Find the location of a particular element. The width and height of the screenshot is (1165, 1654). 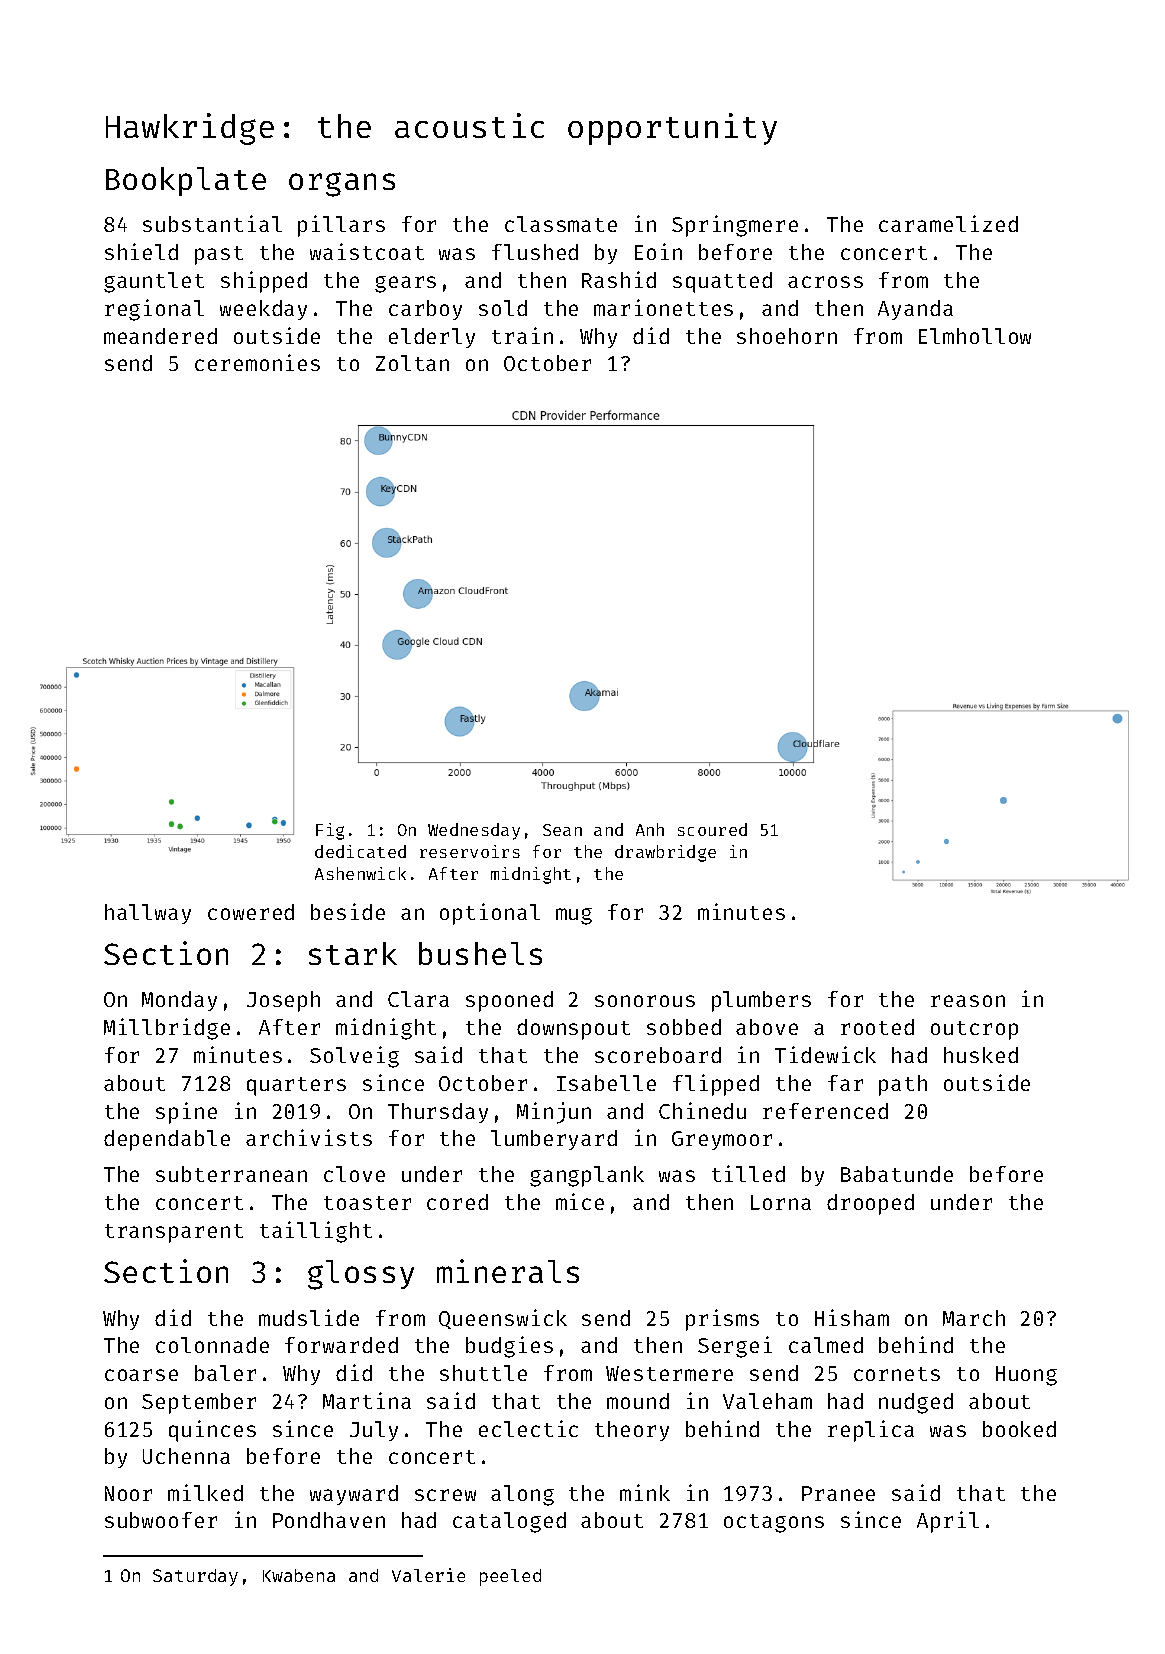

reason is located at coordinates (968, 1001).
